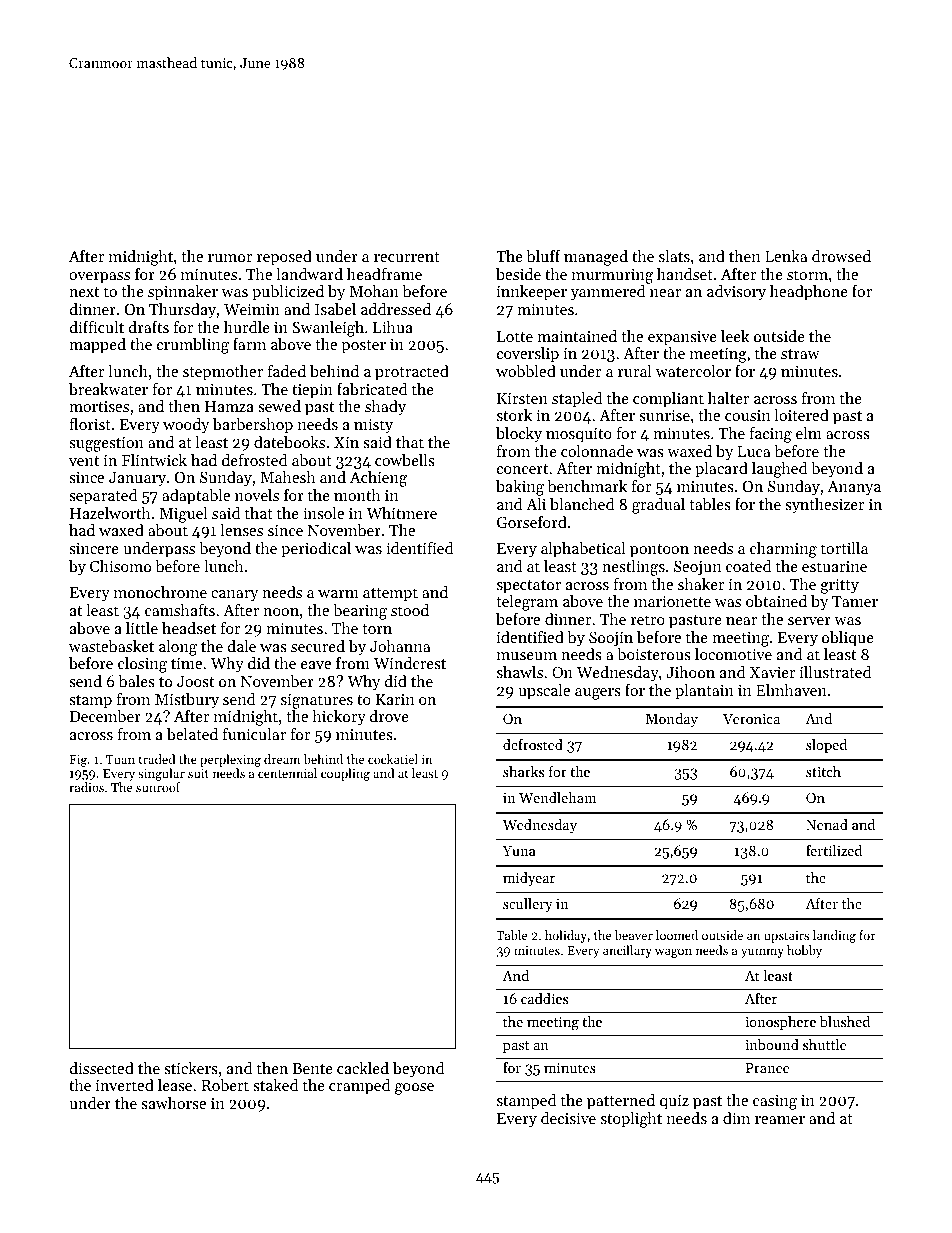  What do you see at coordinates (120, 566) in the image?
I see `Chisomo` at bounding box center [120, 566].
